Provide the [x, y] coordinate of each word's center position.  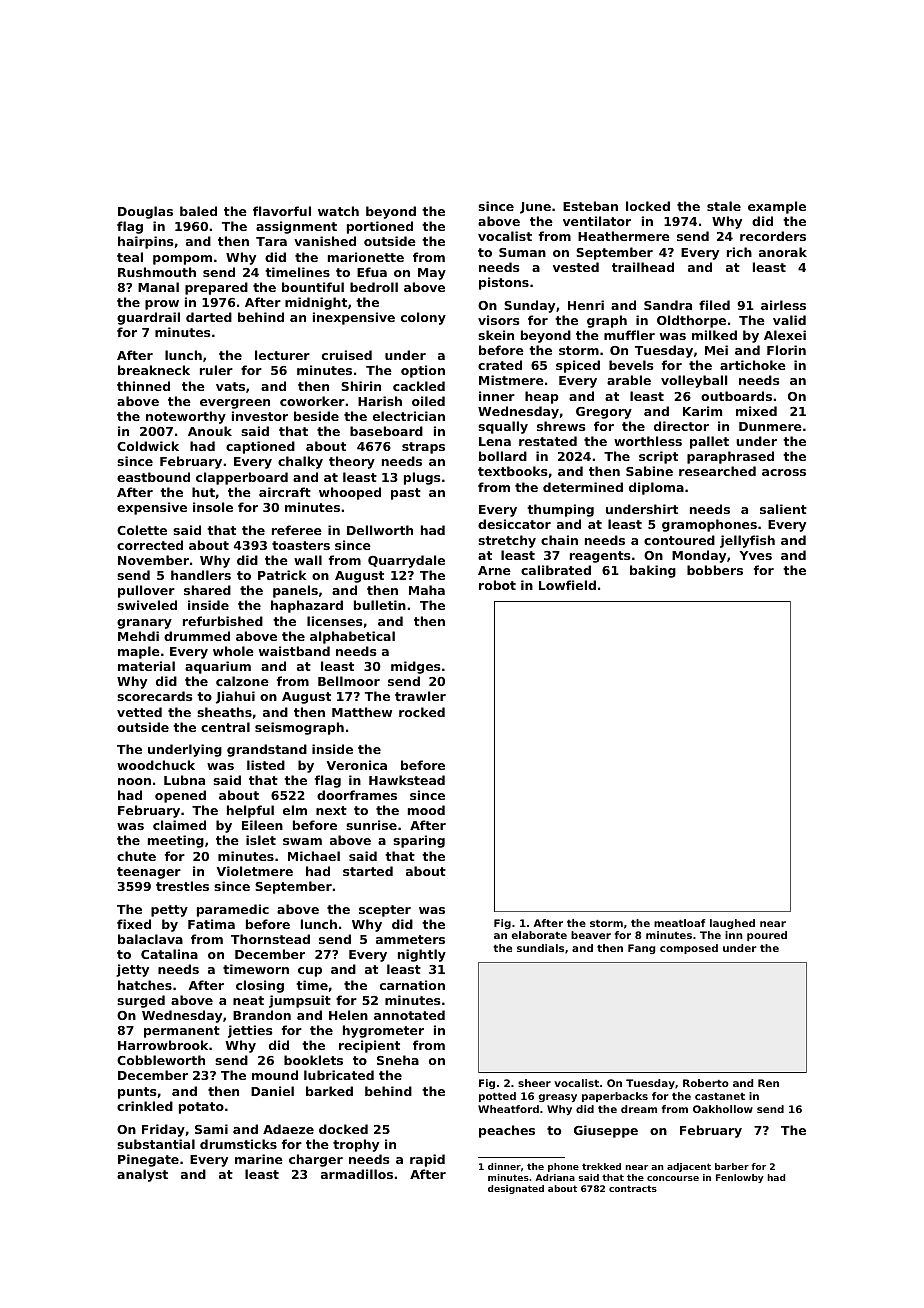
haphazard [307, 606]
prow [162, 305]
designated [516, 1189]
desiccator [514, 524]
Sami [211, 1129]
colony [423, 318]
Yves [755, 555]
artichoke [753, 365]
